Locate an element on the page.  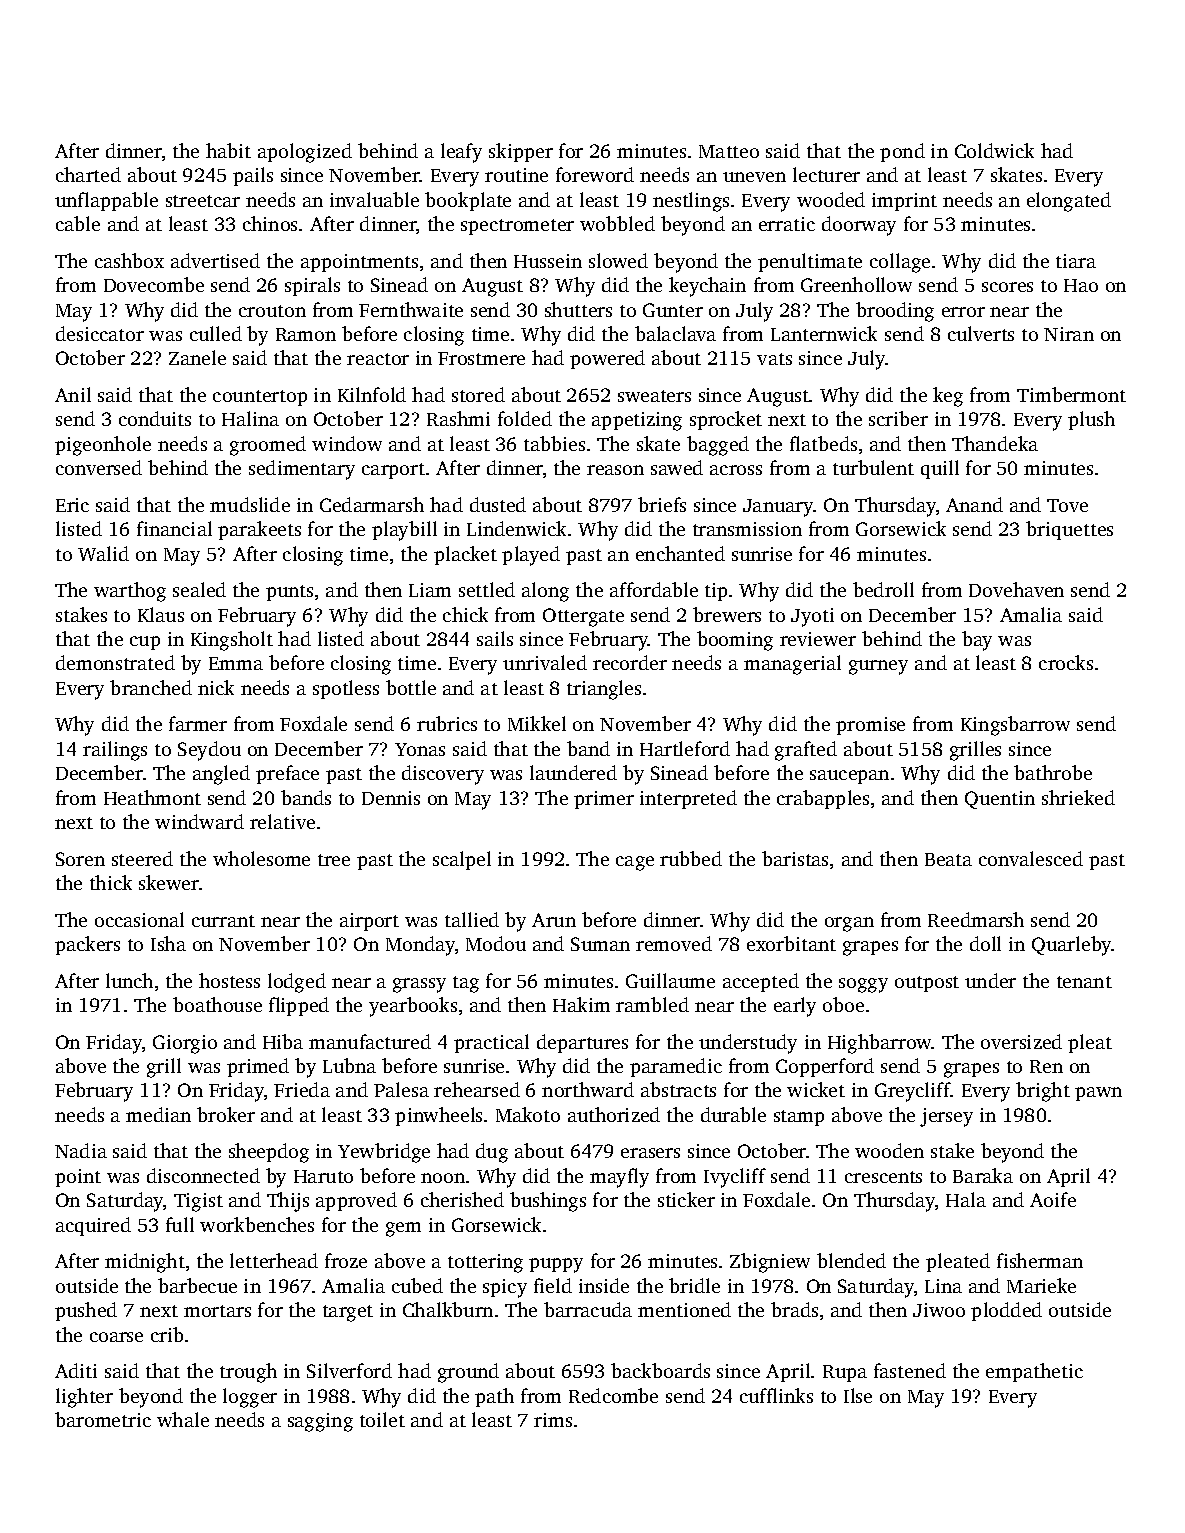
whale is located at coordinates (183, 1419).
